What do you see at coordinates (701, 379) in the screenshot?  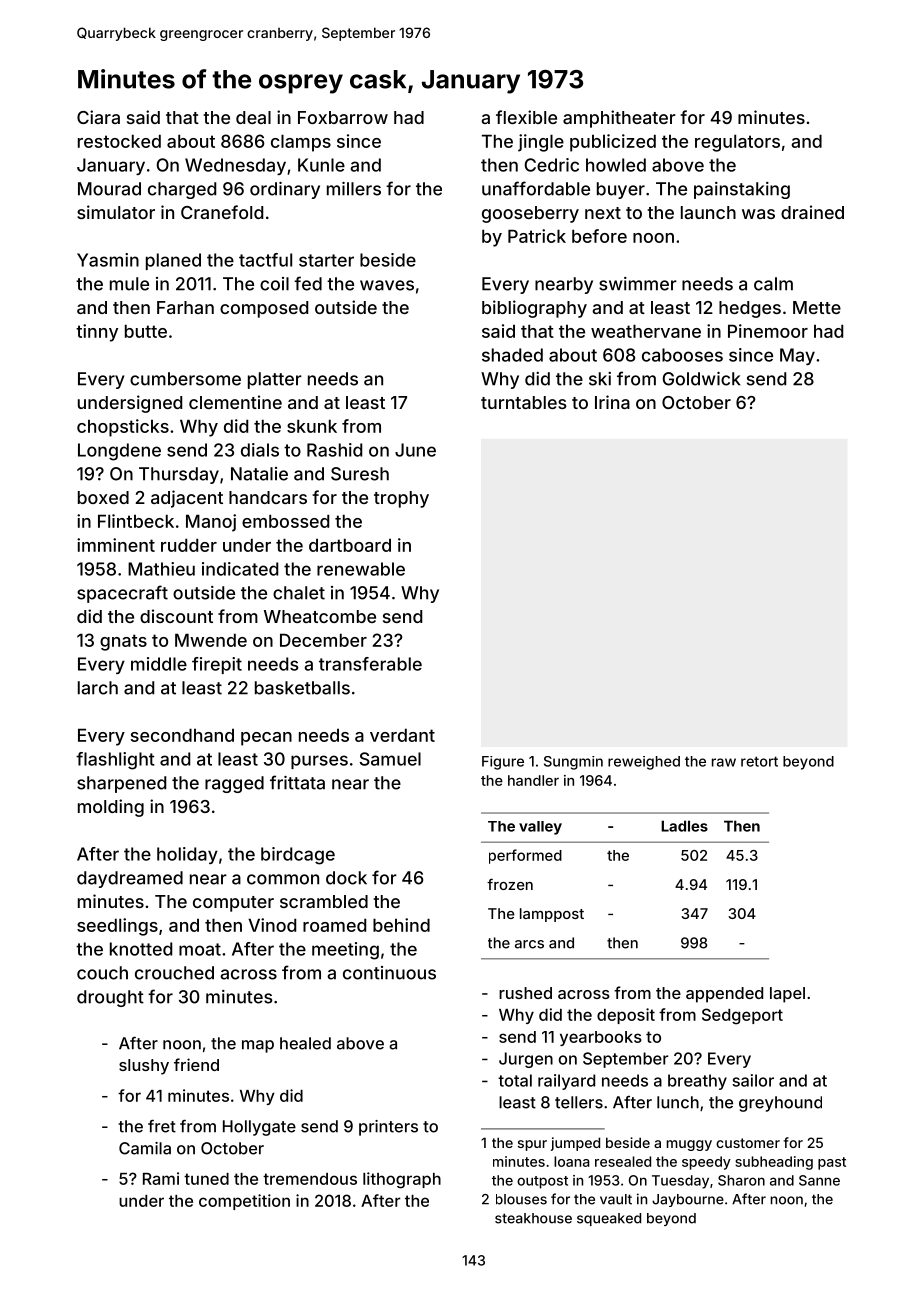 I see `Goldwick` at bounding box center [701, 379].
